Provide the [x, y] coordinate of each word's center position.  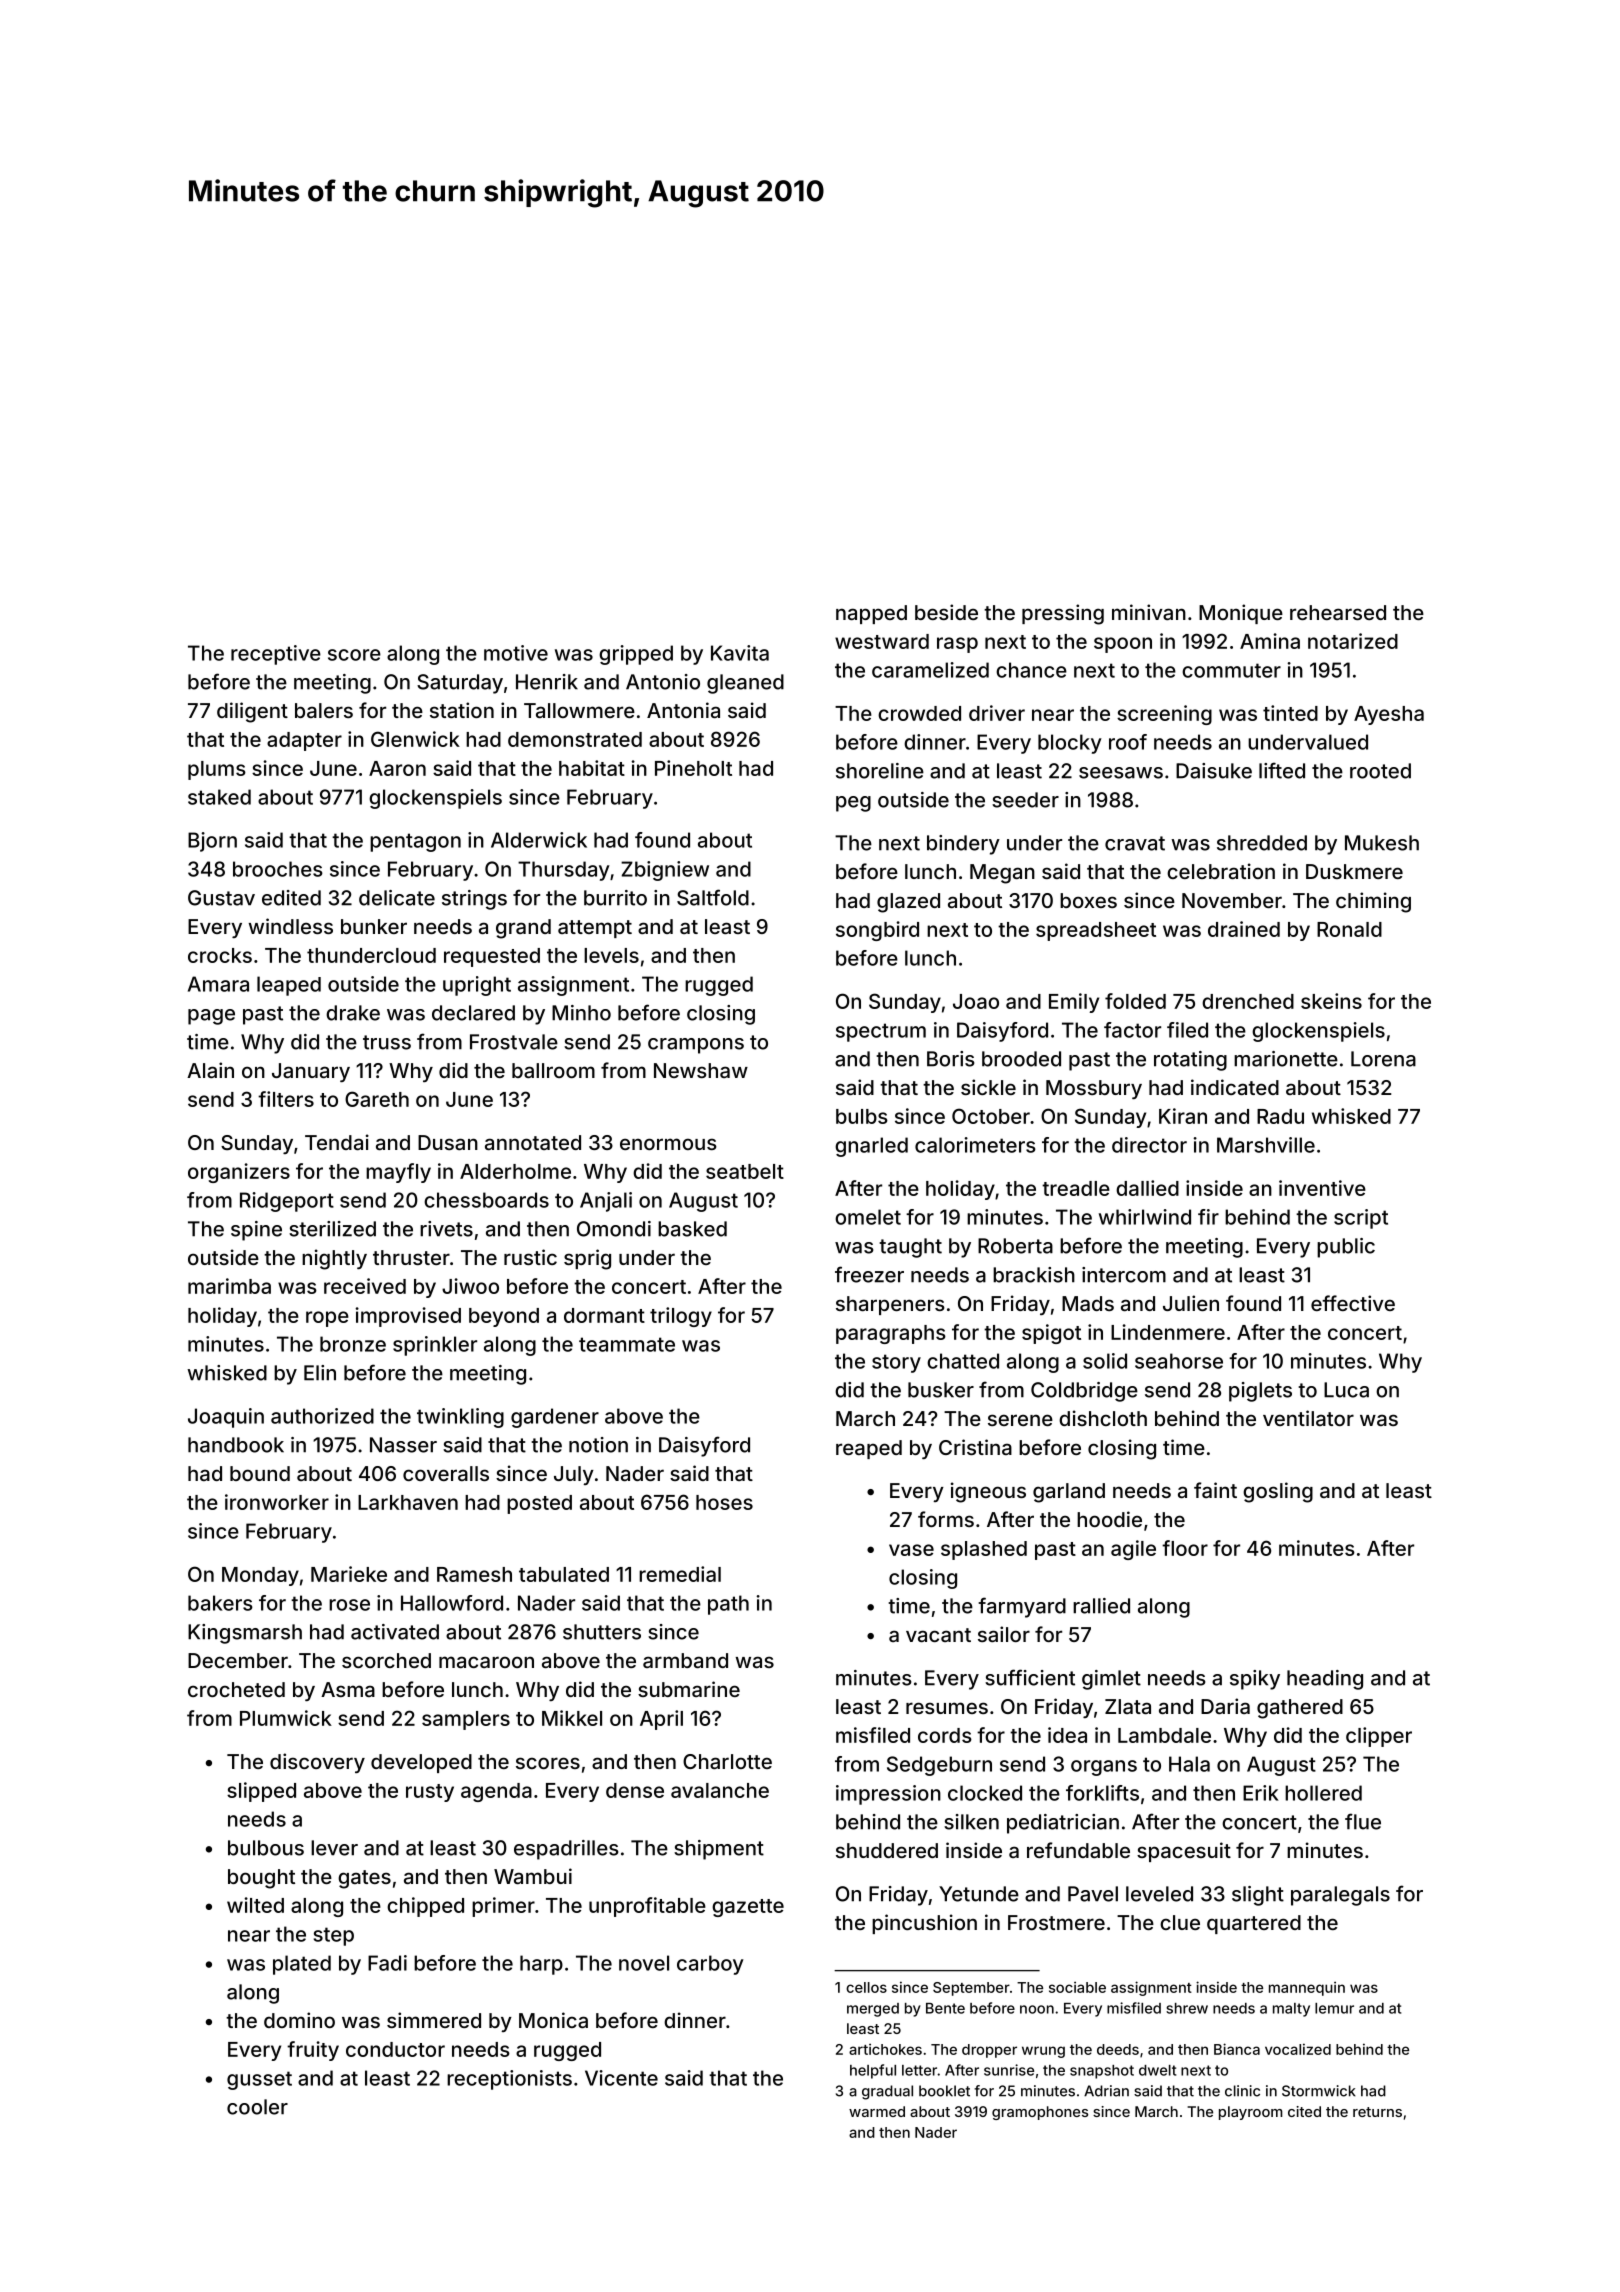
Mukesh [1382, 843]
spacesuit [1184, 1852]
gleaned [745, 684]
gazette [748, 1908]
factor [1132, 1030]
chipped [425, 1907]
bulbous [266, 1848]
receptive [276, 655]
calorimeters [975, 1145]
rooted [1380, 771]
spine [256, 1231]
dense [635, 1790]
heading [1325, 1680]
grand [523, 929]
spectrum [881, 1032]
